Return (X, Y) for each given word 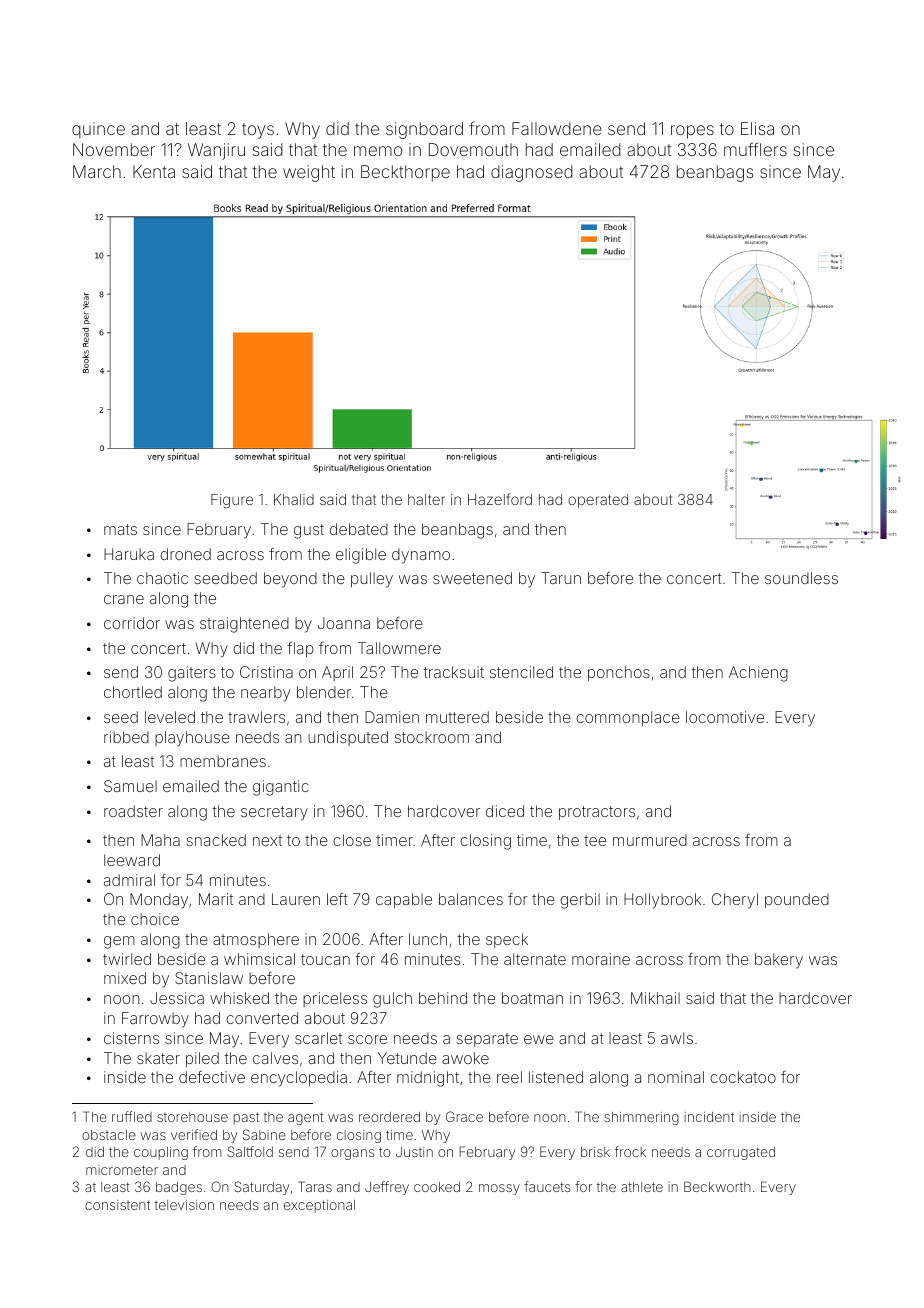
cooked (437, 1187)
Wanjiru (216, 151)
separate (487, 1040)
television (184, 1205)
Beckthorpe (405, 173)
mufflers (755, 149)
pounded (797, 900)
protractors (597, 813)
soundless (801, 578)
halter (426, 499)
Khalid (294, 499)
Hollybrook (662, 901)
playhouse (192, 739)
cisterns (131, 1038)
